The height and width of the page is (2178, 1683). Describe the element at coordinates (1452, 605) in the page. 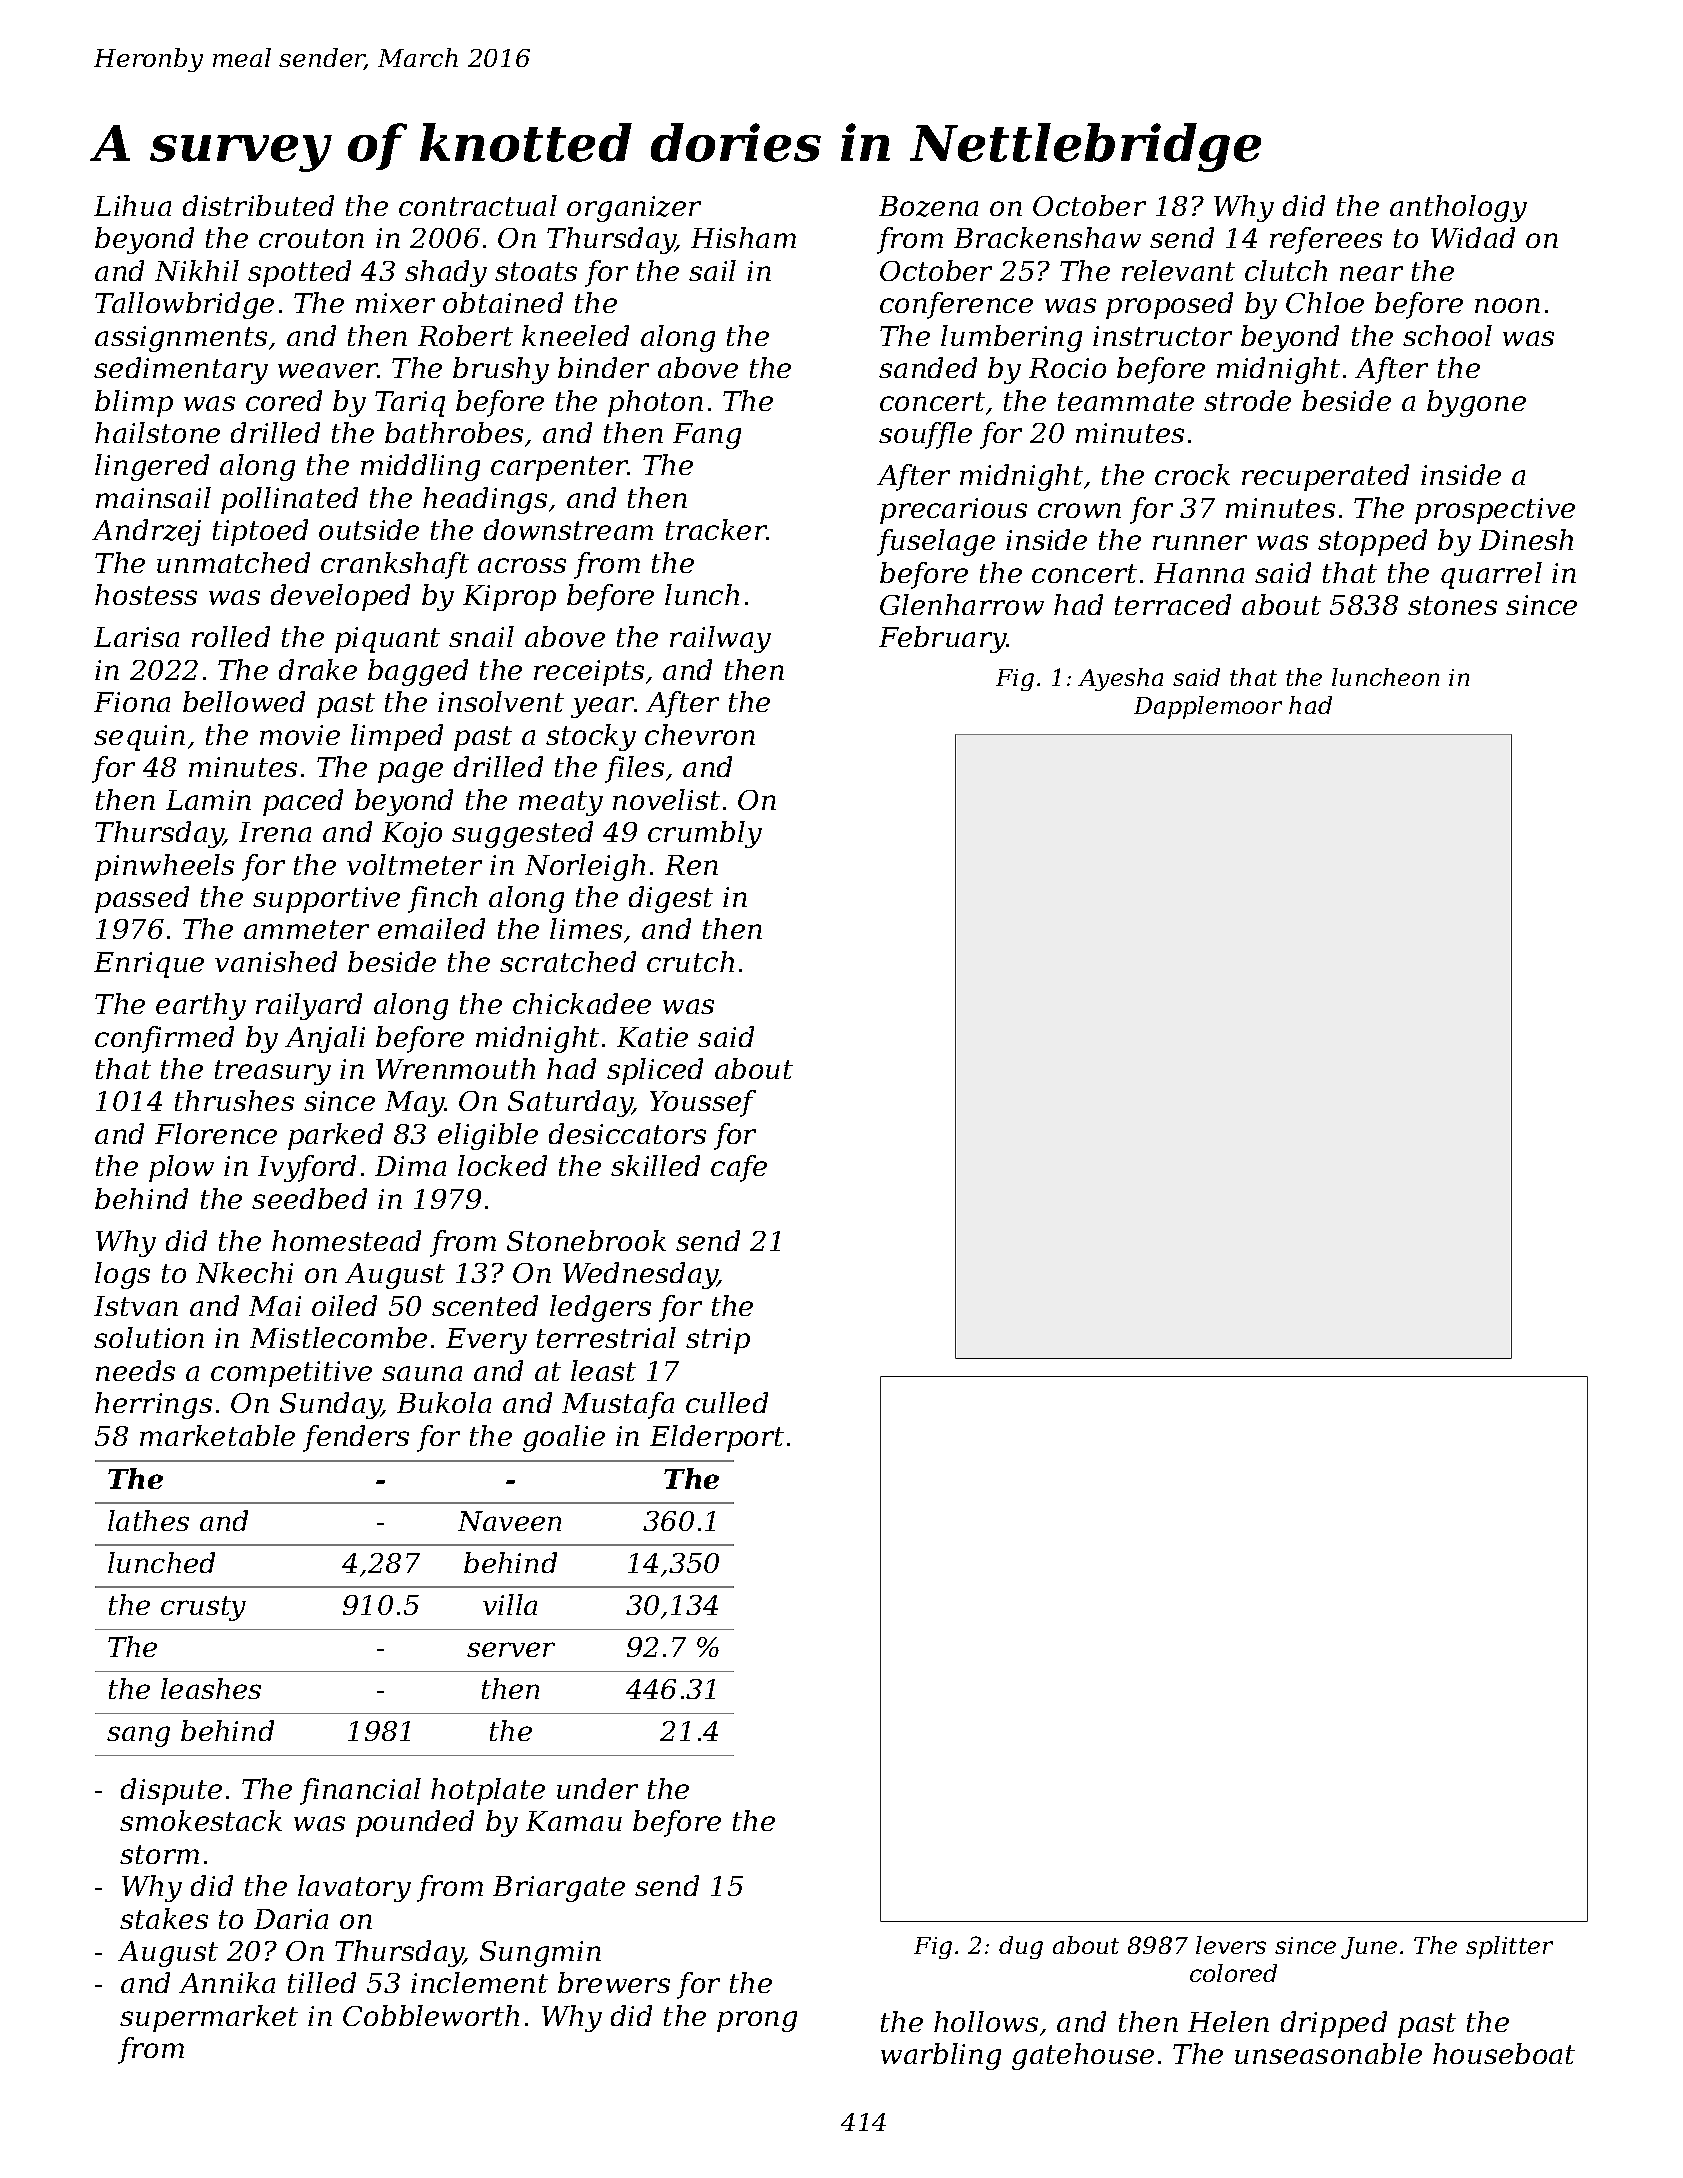

I see `stones` at that location.
